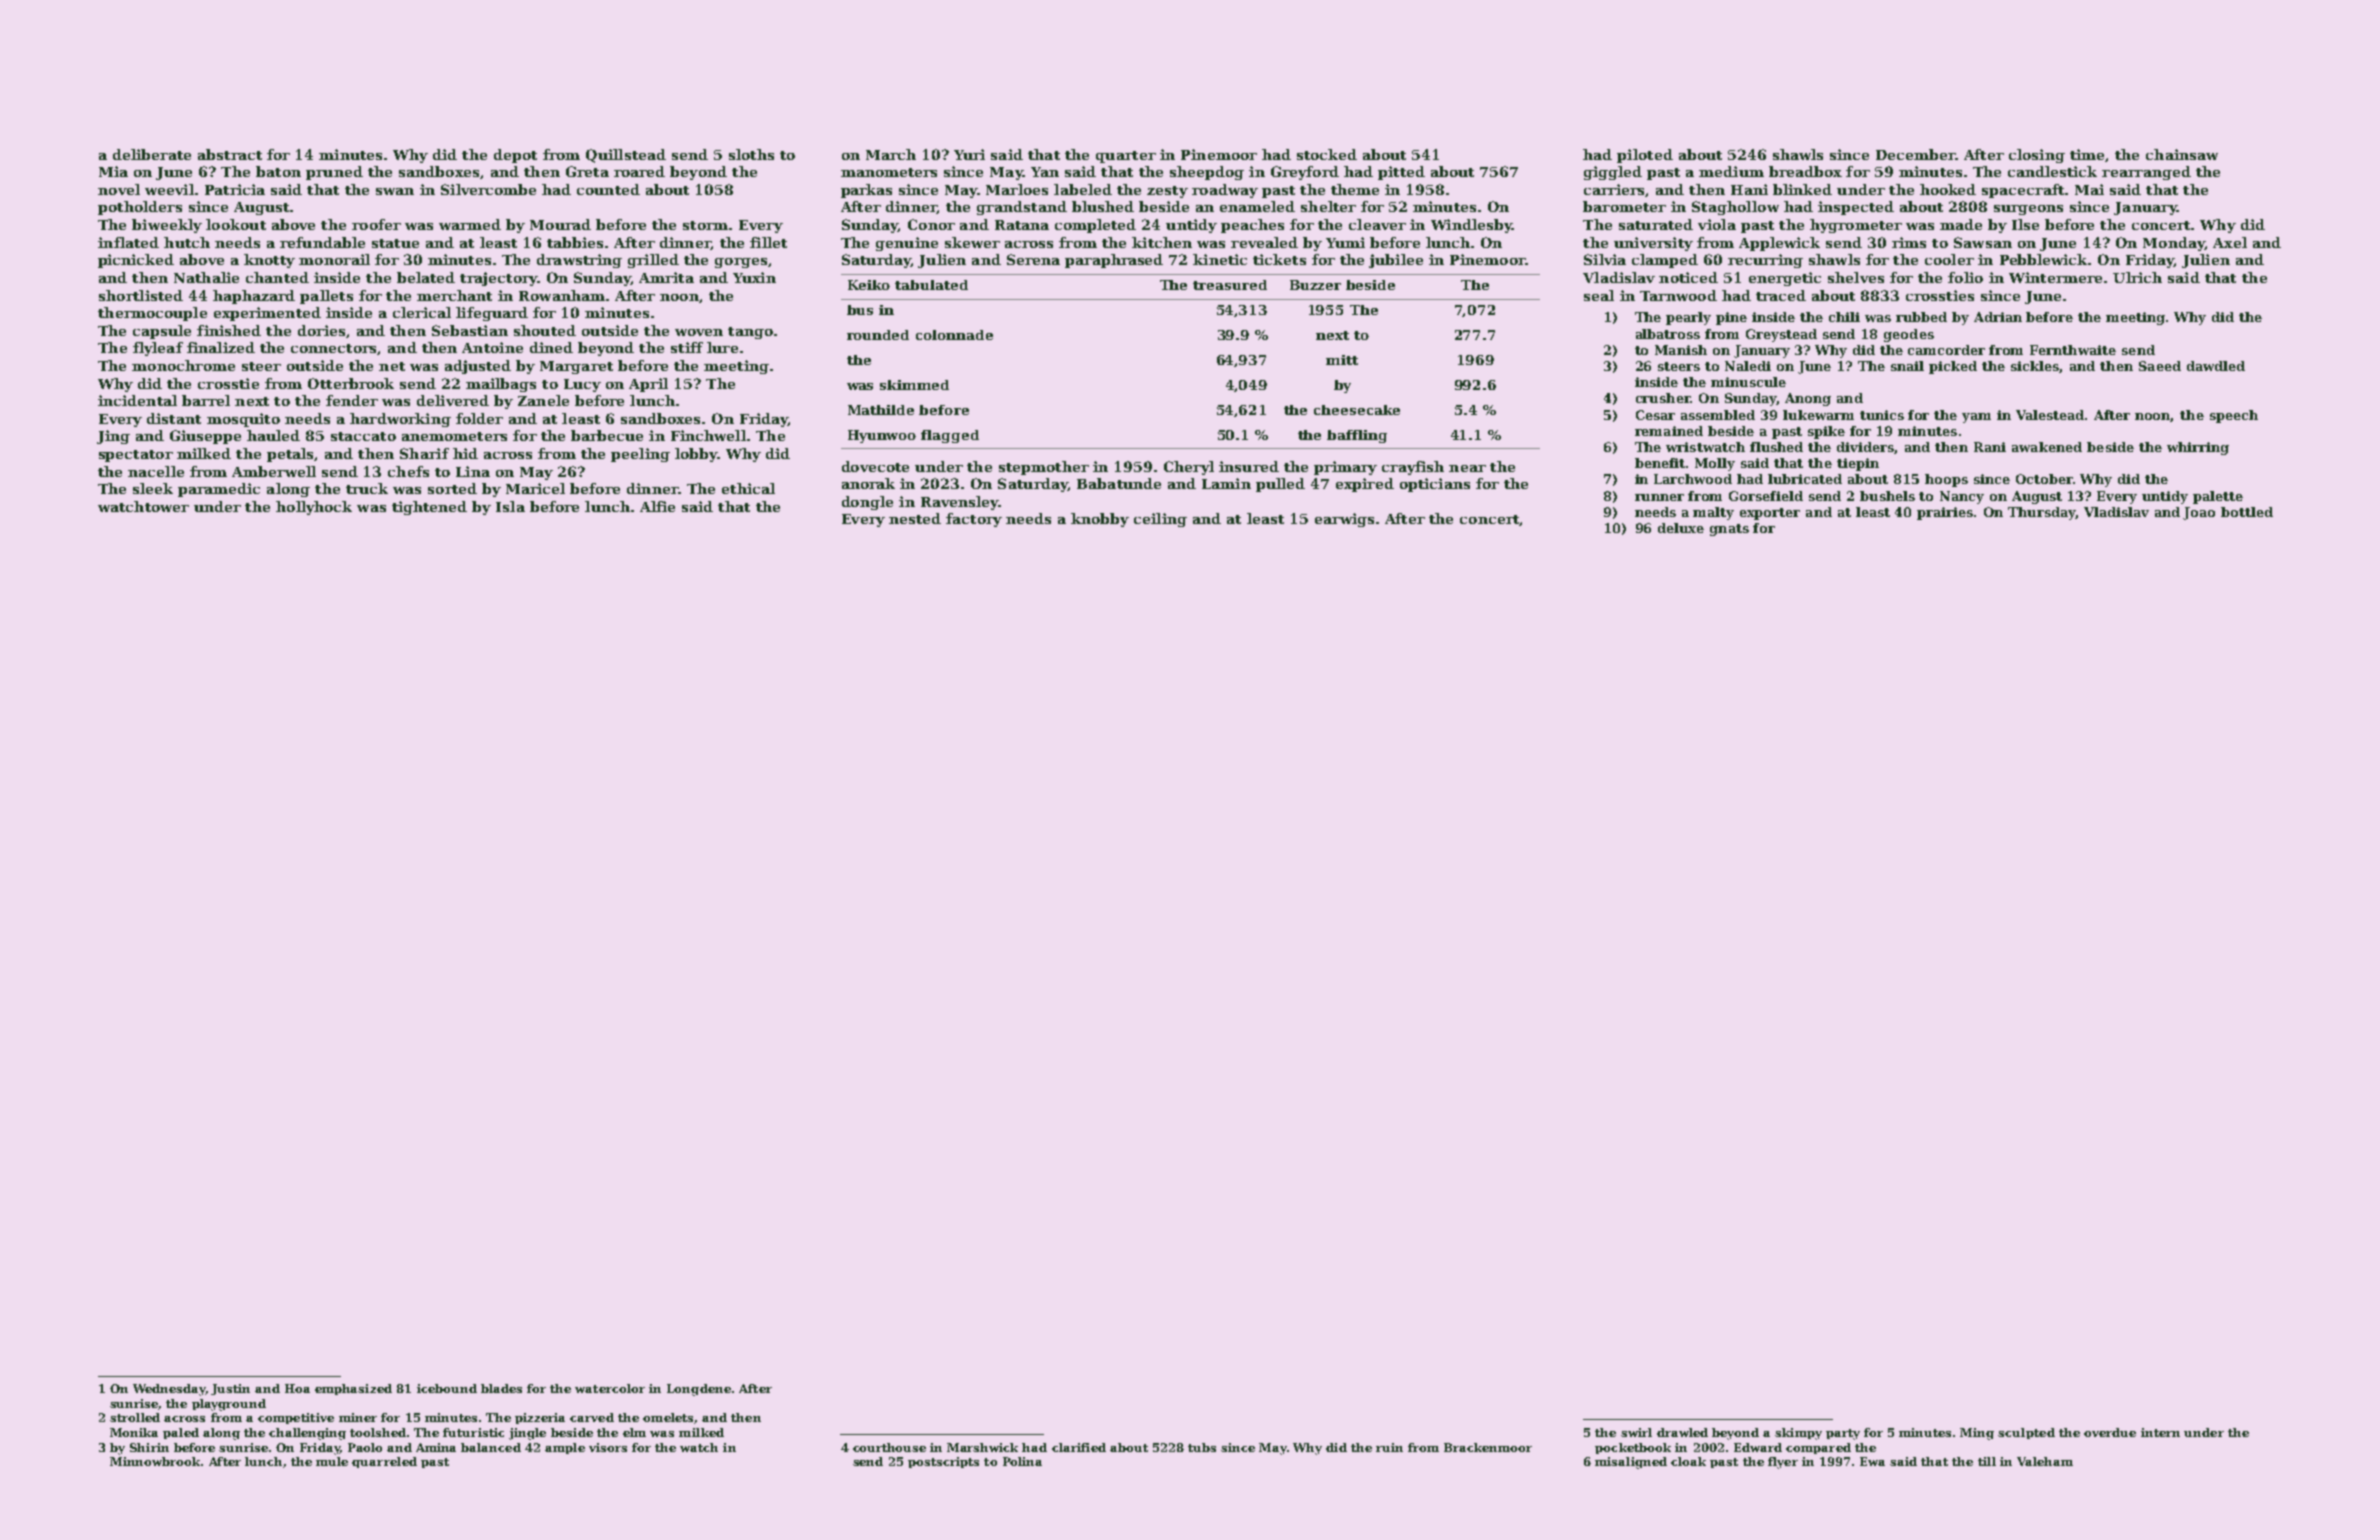 The image size is (2380, 1540). Describe the element at coordinates (2182, 154) in the image. I see `chainsaw` at that location.
